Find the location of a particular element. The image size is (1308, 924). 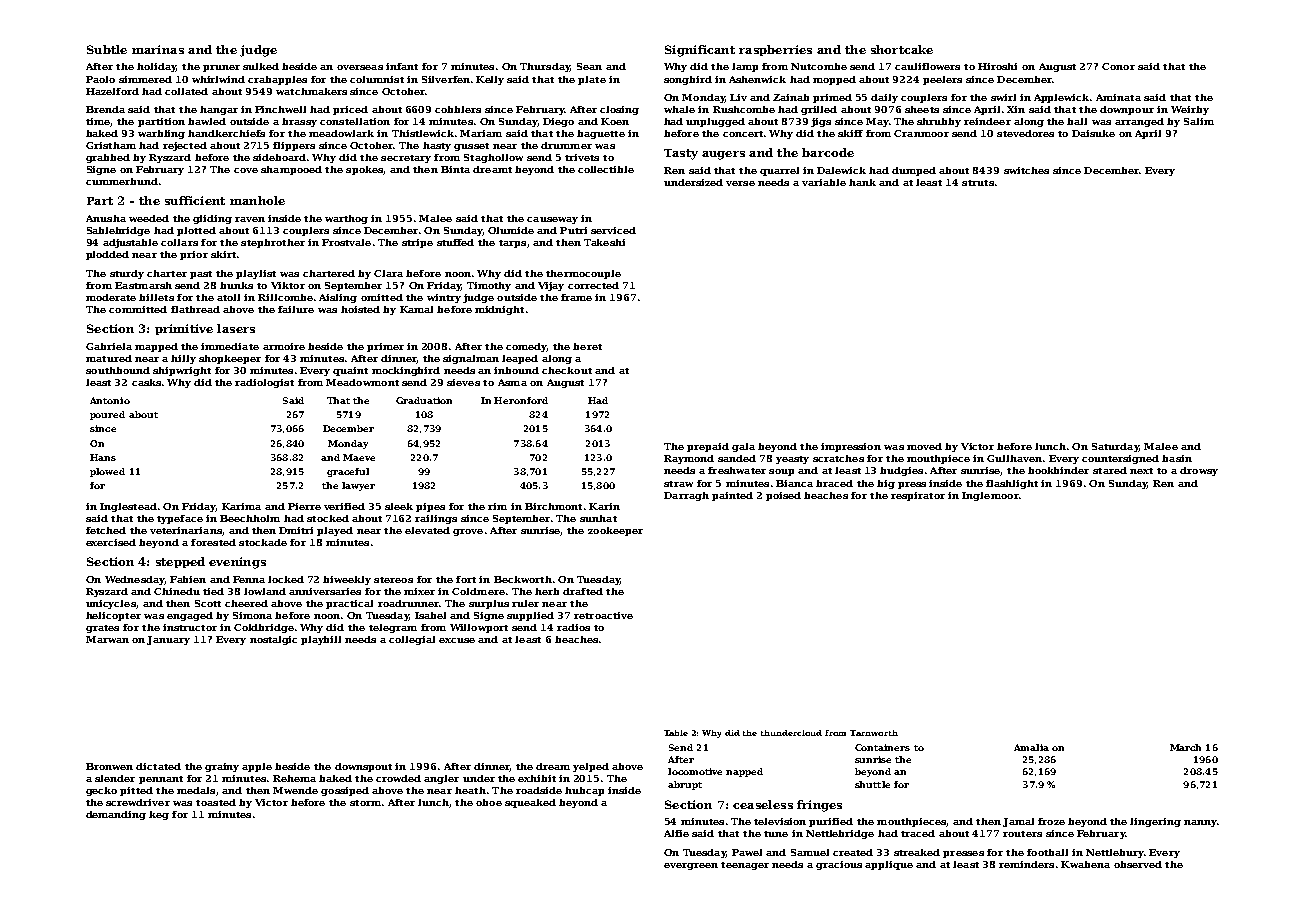

Takeshi is located at coordinates (604, 242).
